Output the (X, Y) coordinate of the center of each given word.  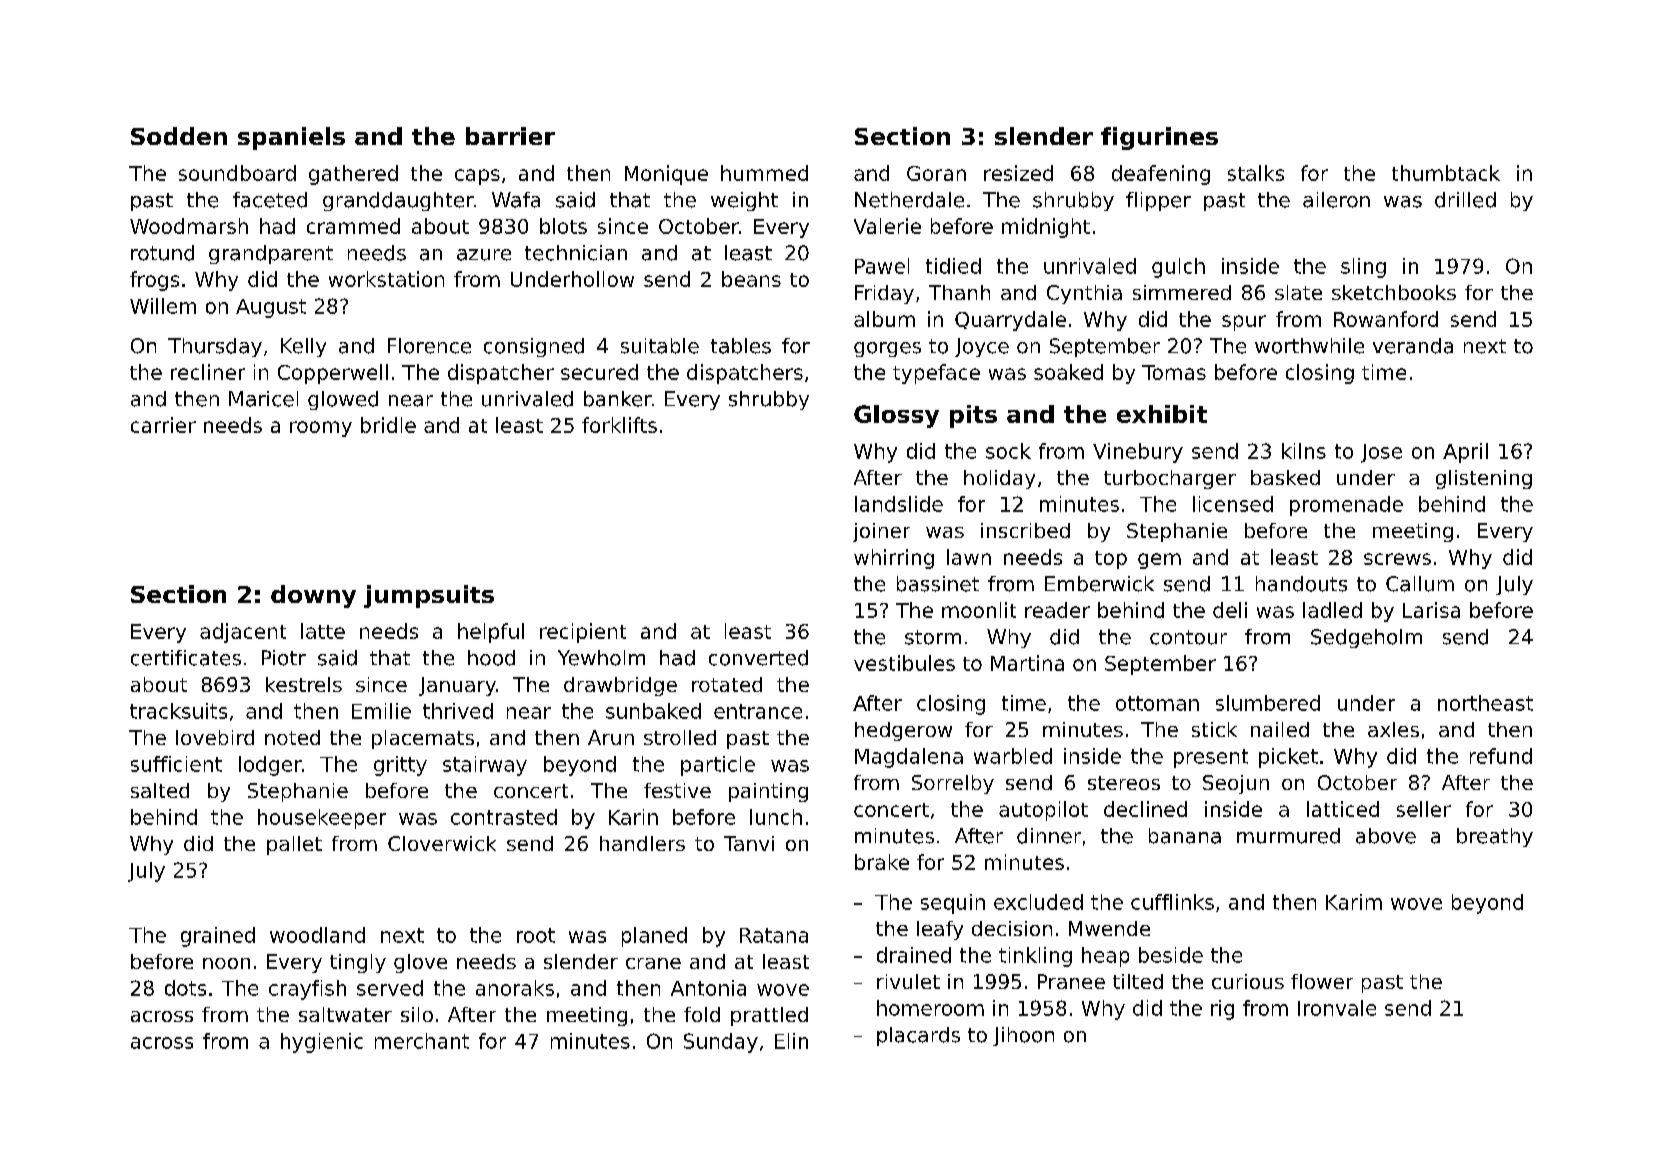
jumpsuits (429, 596)
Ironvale (1337, 1008)
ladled (1332, 610)
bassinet (938, 584)
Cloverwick (442, 843)
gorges (887, 349)
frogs (154, 281)
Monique (666, 175)
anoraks (515, 988)
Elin (791, 1041)
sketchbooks (1394, 292)
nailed (1280, 729)
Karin (633, 817)
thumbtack (1446, 173)
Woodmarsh (189, 226)
